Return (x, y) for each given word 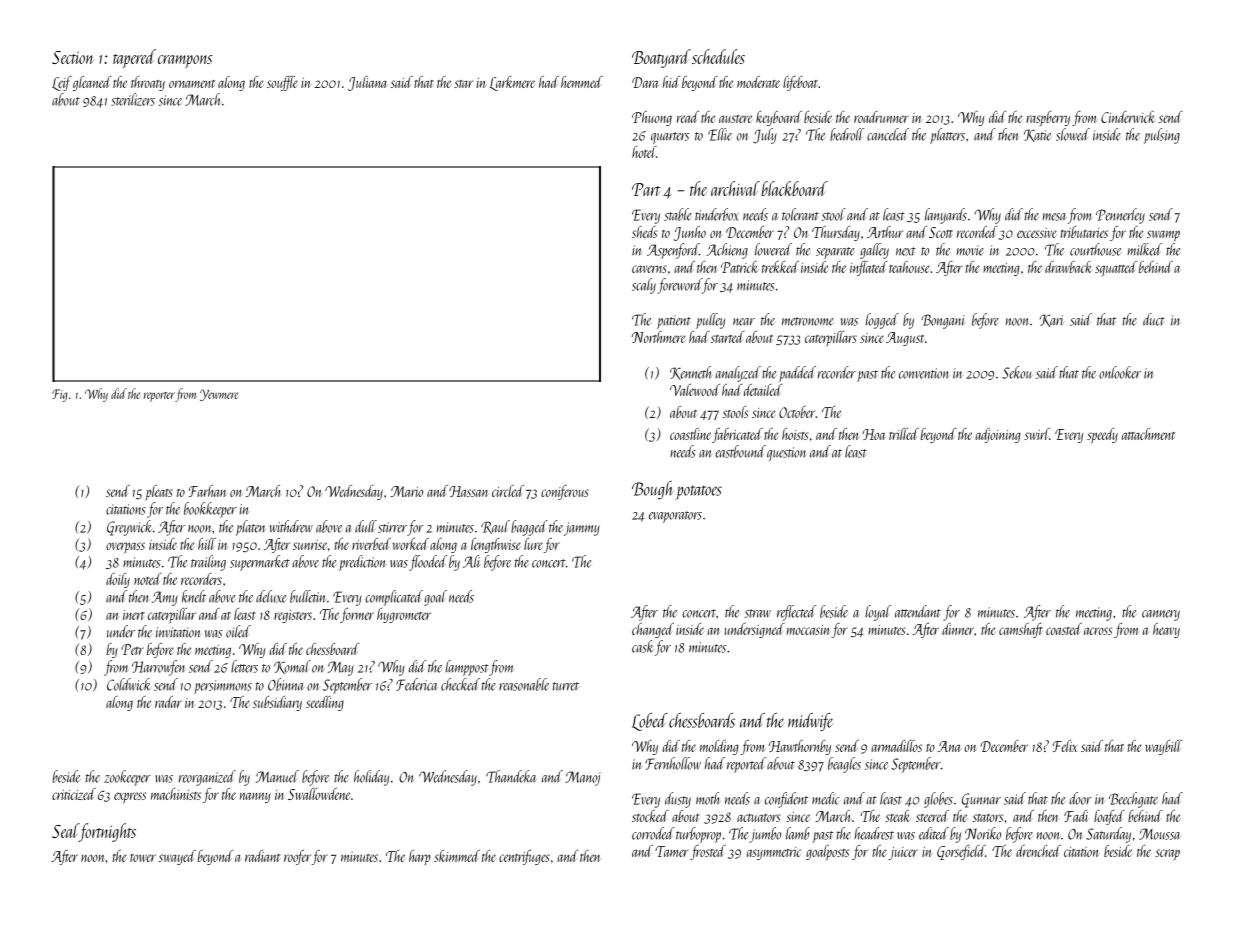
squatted (1116, 269)
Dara (645, 82)
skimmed (457, 856)
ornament (192, 84)
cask (642, 646)
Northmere (658, 337)
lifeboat (800, 83)
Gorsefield (961, 852)
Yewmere (219, 395)
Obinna (286, 684)
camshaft (1021, 630)
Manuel (277, 776)
